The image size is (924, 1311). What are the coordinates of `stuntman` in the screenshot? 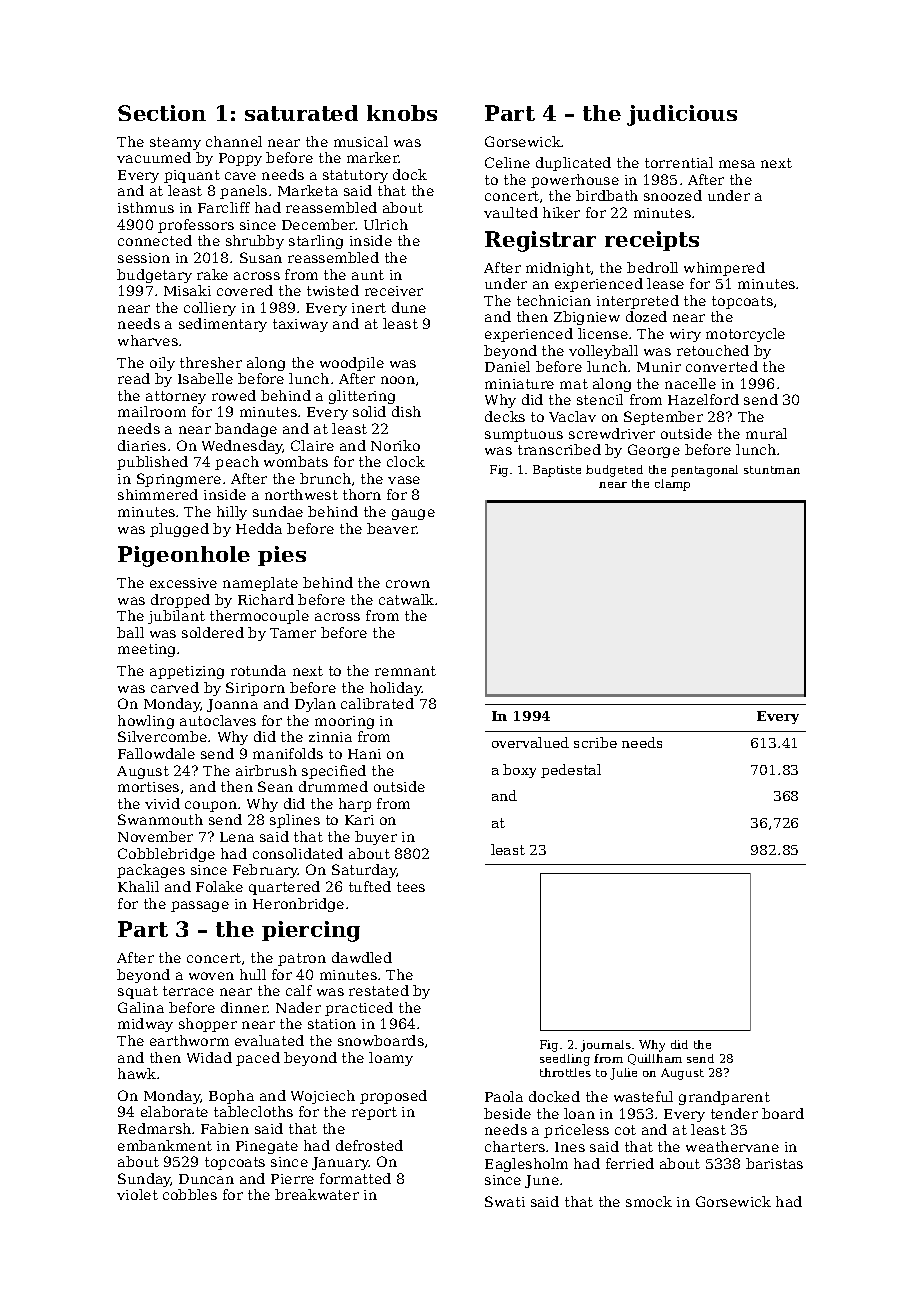 It's located at (772, 470).
